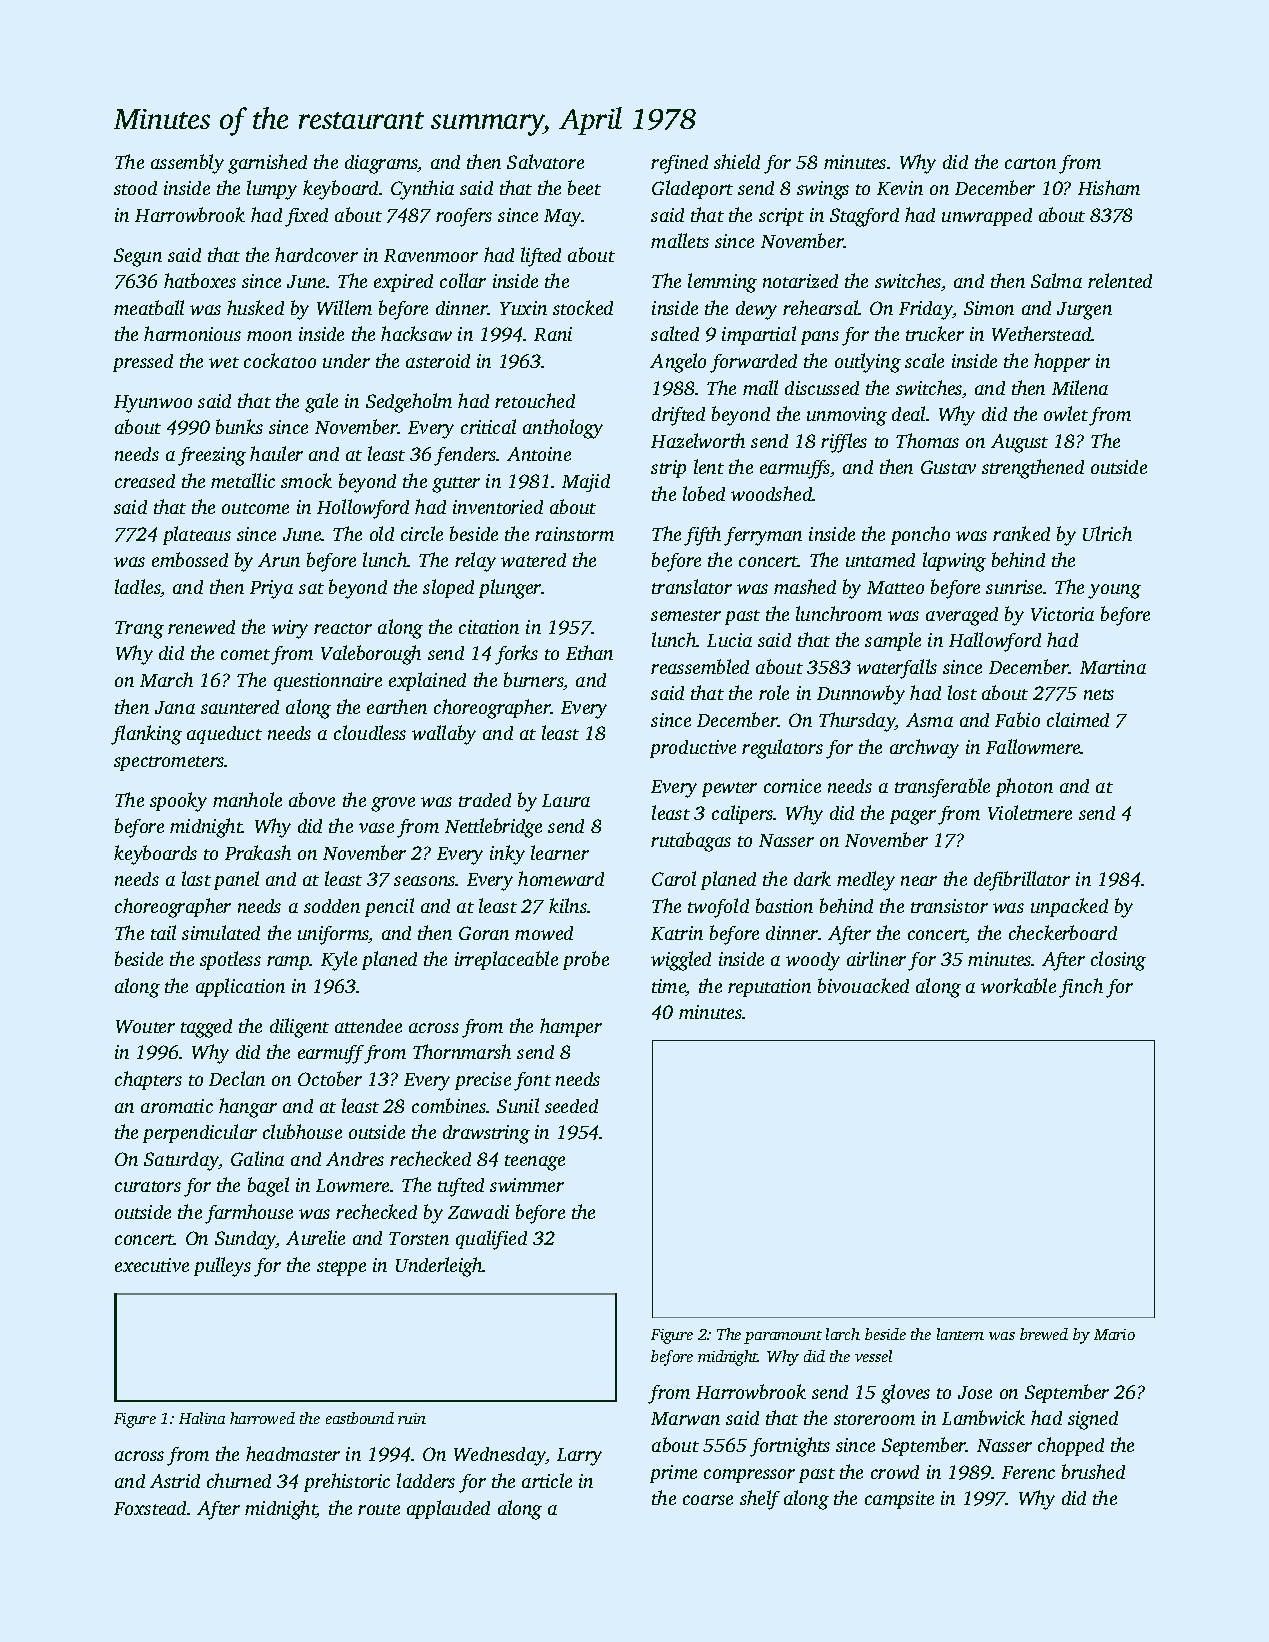  I want to click on assembly, so click(187, 164).
